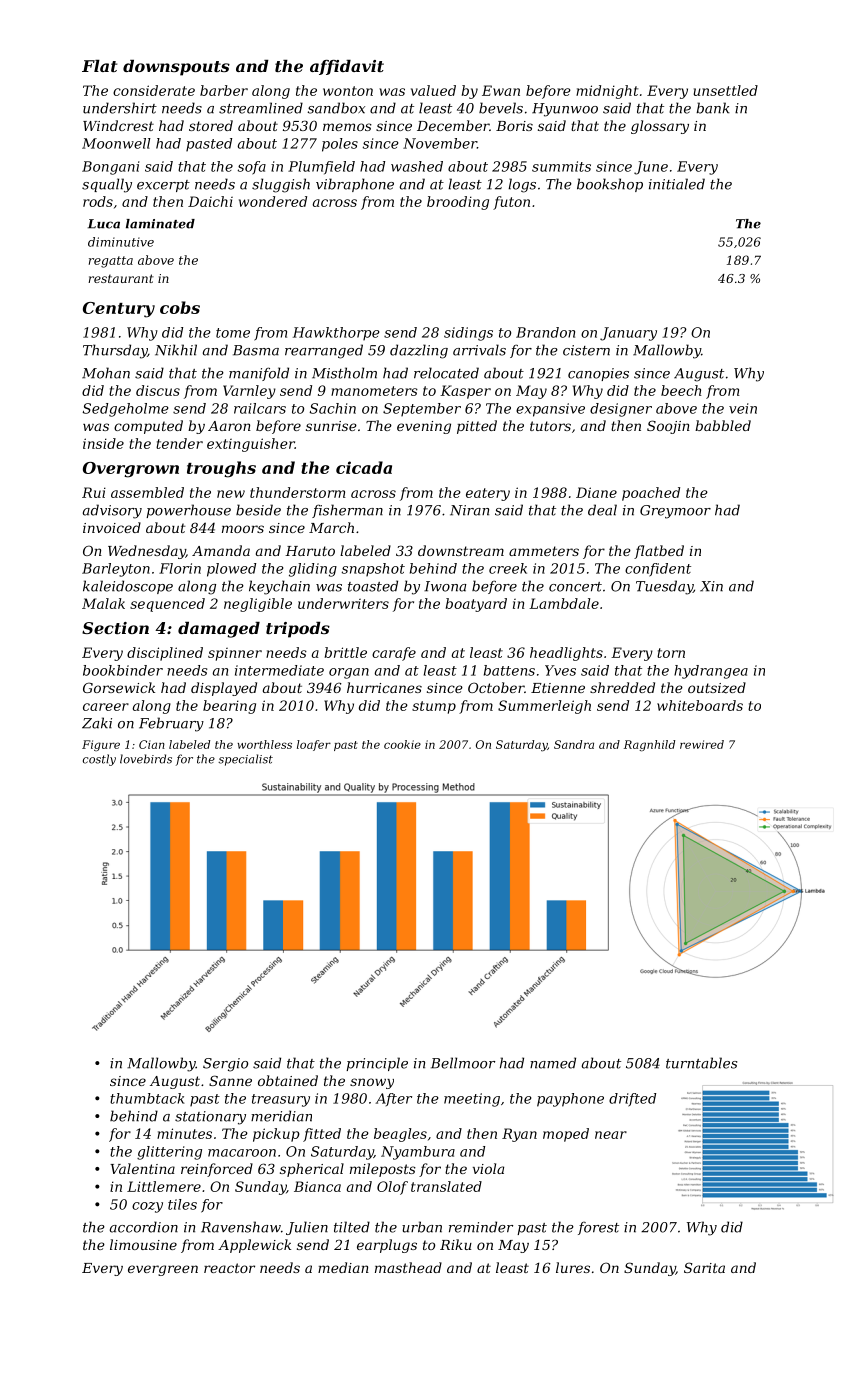  Describe the element at coordinates (607, 92) in the document. I see `midnight` at that location.
